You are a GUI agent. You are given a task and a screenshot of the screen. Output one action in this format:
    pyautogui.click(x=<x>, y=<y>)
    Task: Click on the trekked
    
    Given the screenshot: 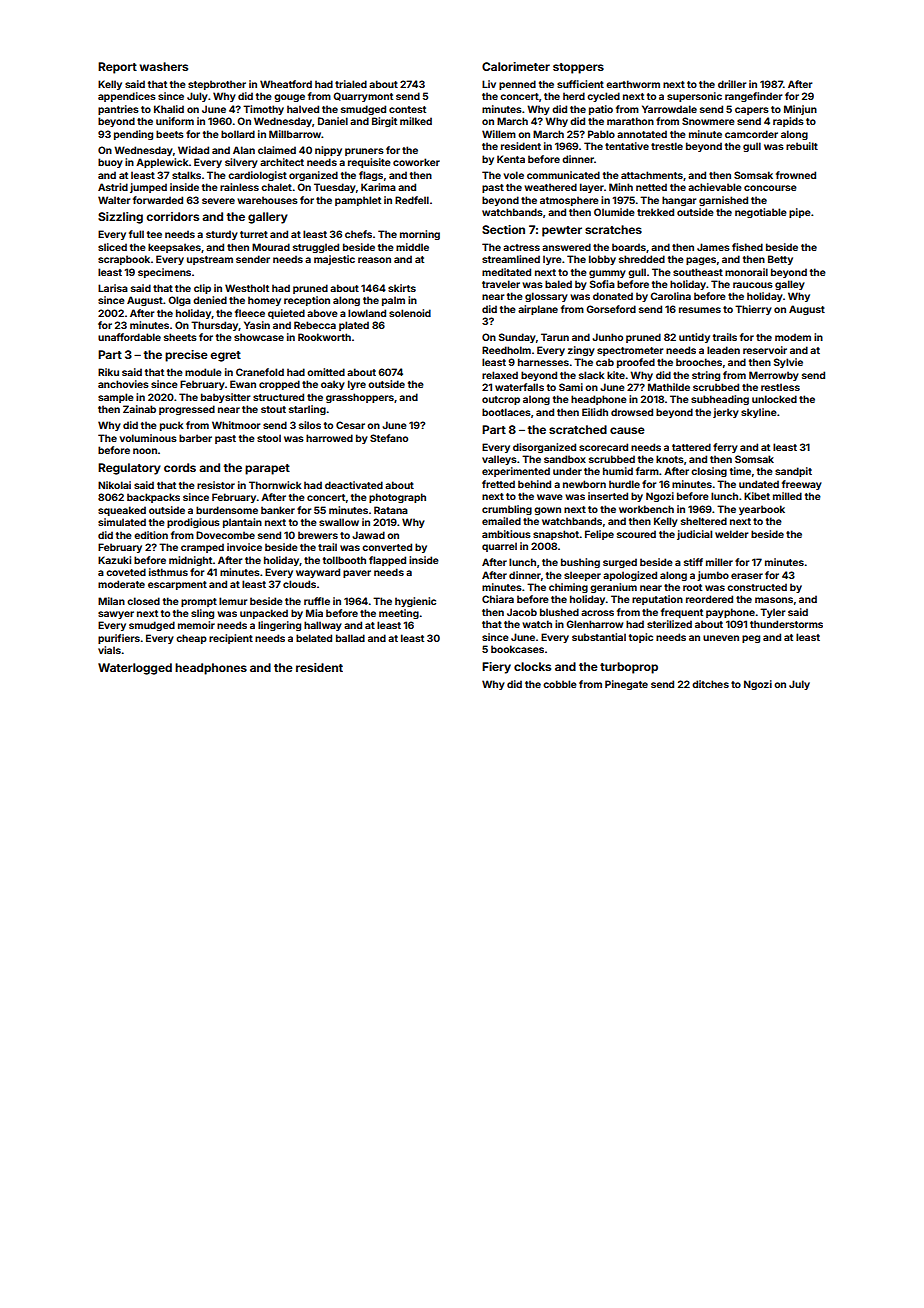 What is the action you would take?
    pyautogui.click(x=655, y=212)
